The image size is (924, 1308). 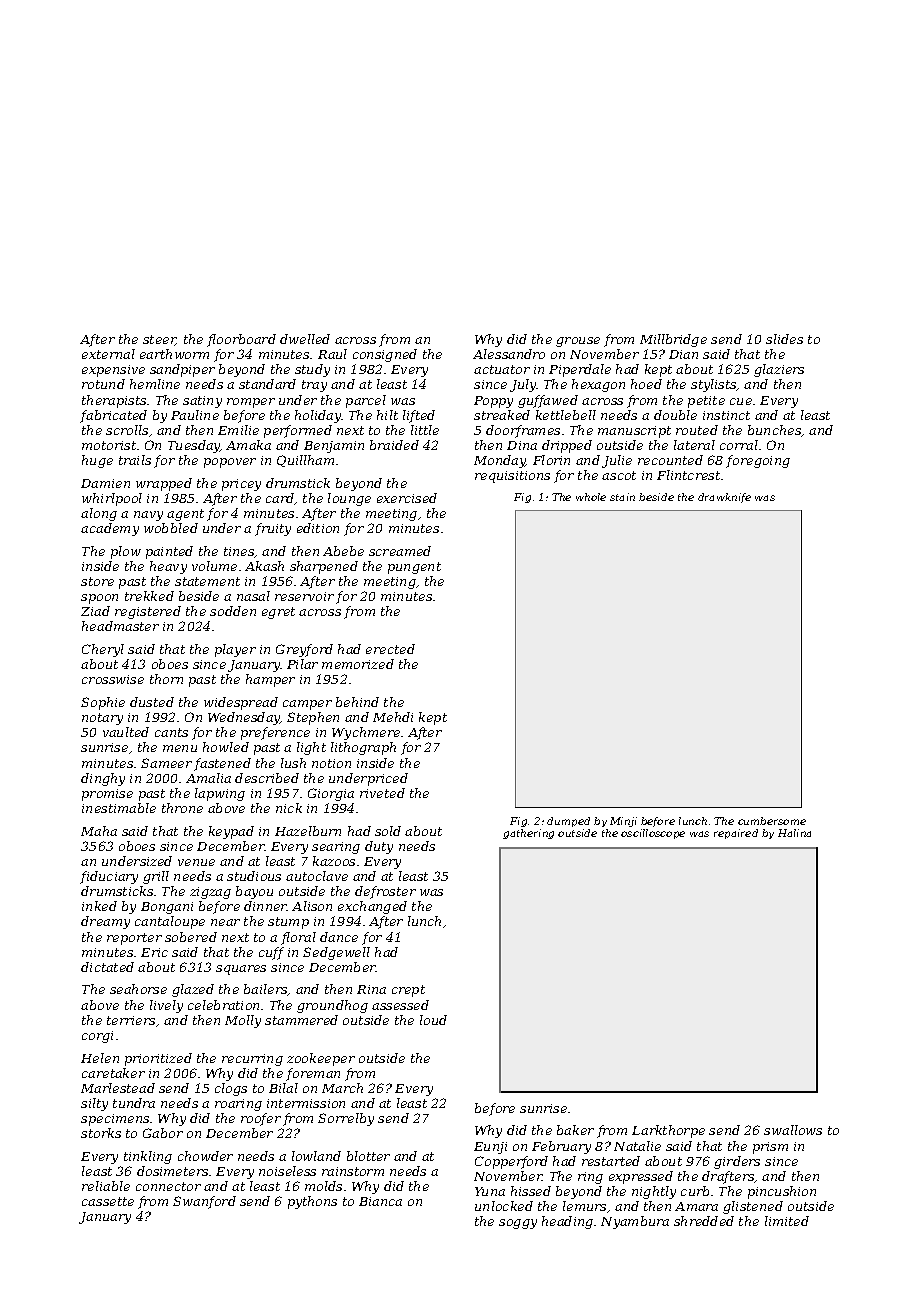 What do you see at coordinates (372, 907) in the screenshot?
I see `exchanged` at bounding box center [372, 907].
